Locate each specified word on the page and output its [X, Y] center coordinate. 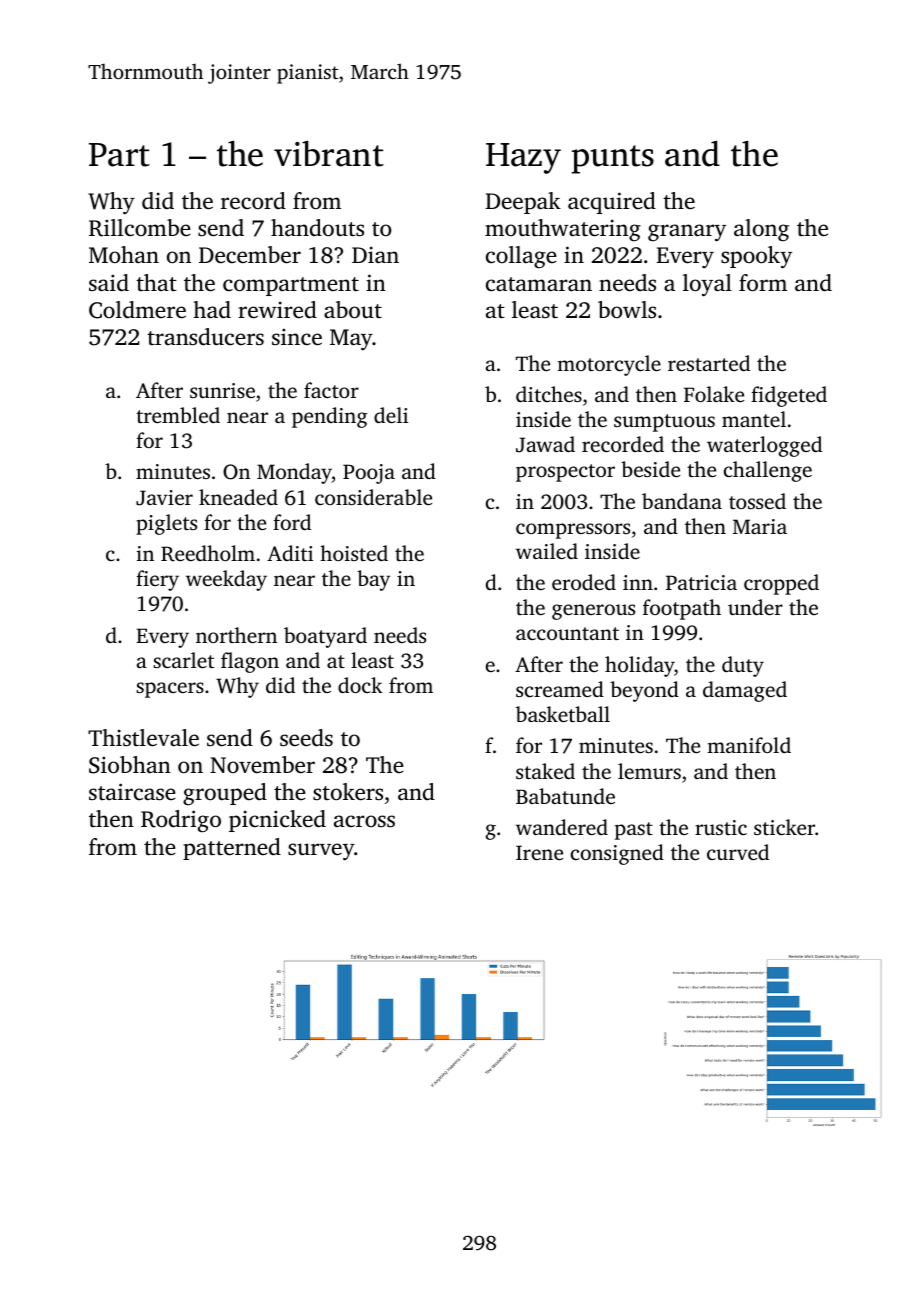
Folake [714, 394]
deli [391, 415]
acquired [612, 203]
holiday [639, 666]
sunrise [222, 390]
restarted [709, 363]
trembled [178, 415]
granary [687, 233]
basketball [563, 714]
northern [236, 635]
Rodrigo [181, 821]
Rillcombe [140, 228]
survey [321, 852]
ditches [549, 394]
